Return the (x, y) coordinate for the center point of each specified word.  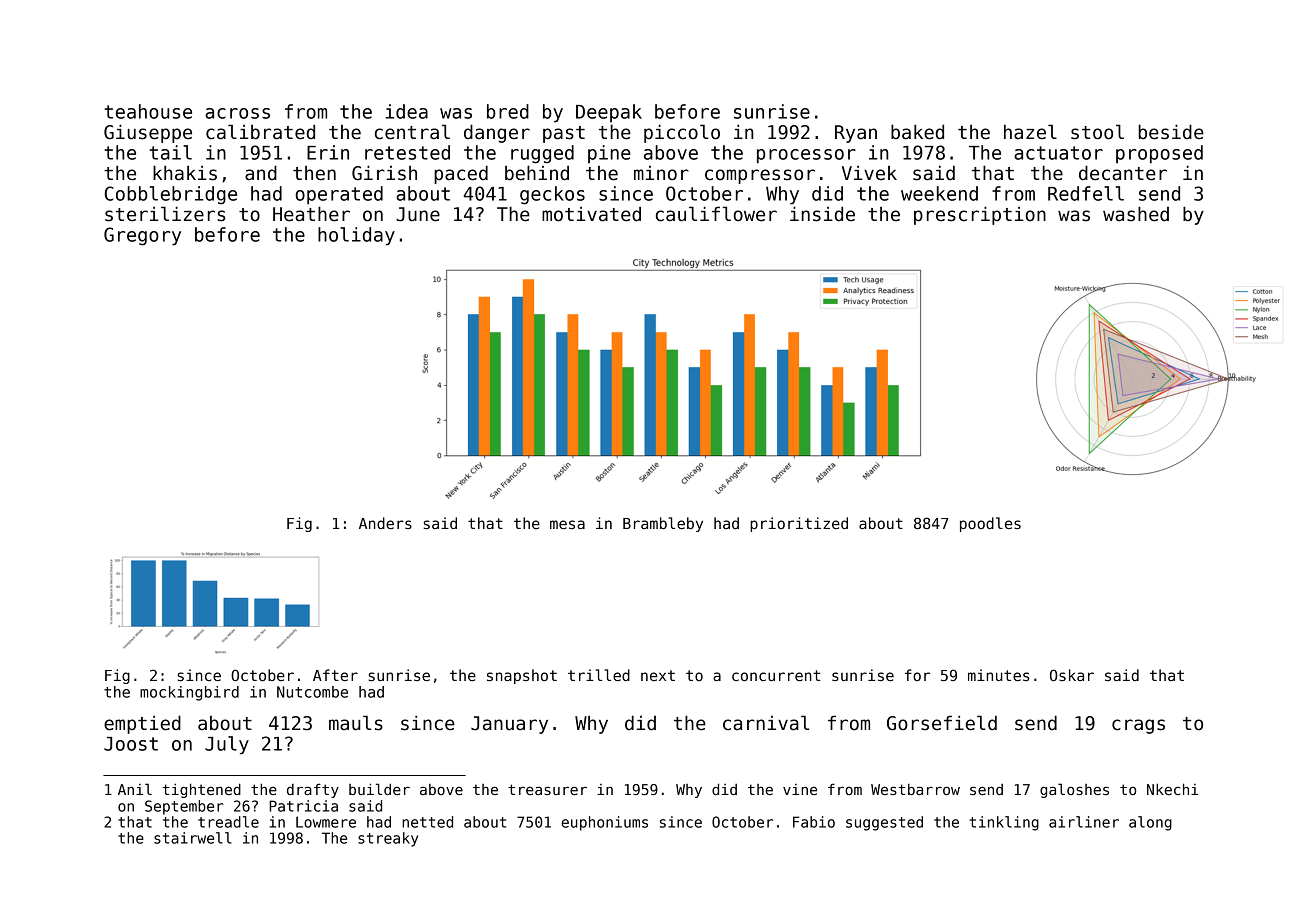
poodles (990, 524)
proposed (1159, 154)
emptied (142, 724)
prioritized (799, 524)
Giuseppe (148, 133)
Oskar (1072, 675)
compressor (760, 176)
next (658, 675)
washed (1136, 214)
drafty (313, 790)
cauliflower (716, 214)
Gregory (142, 236)
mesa (567, 524)
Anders (385, 523)
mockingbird (189, 693)
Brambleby (663, 524)
